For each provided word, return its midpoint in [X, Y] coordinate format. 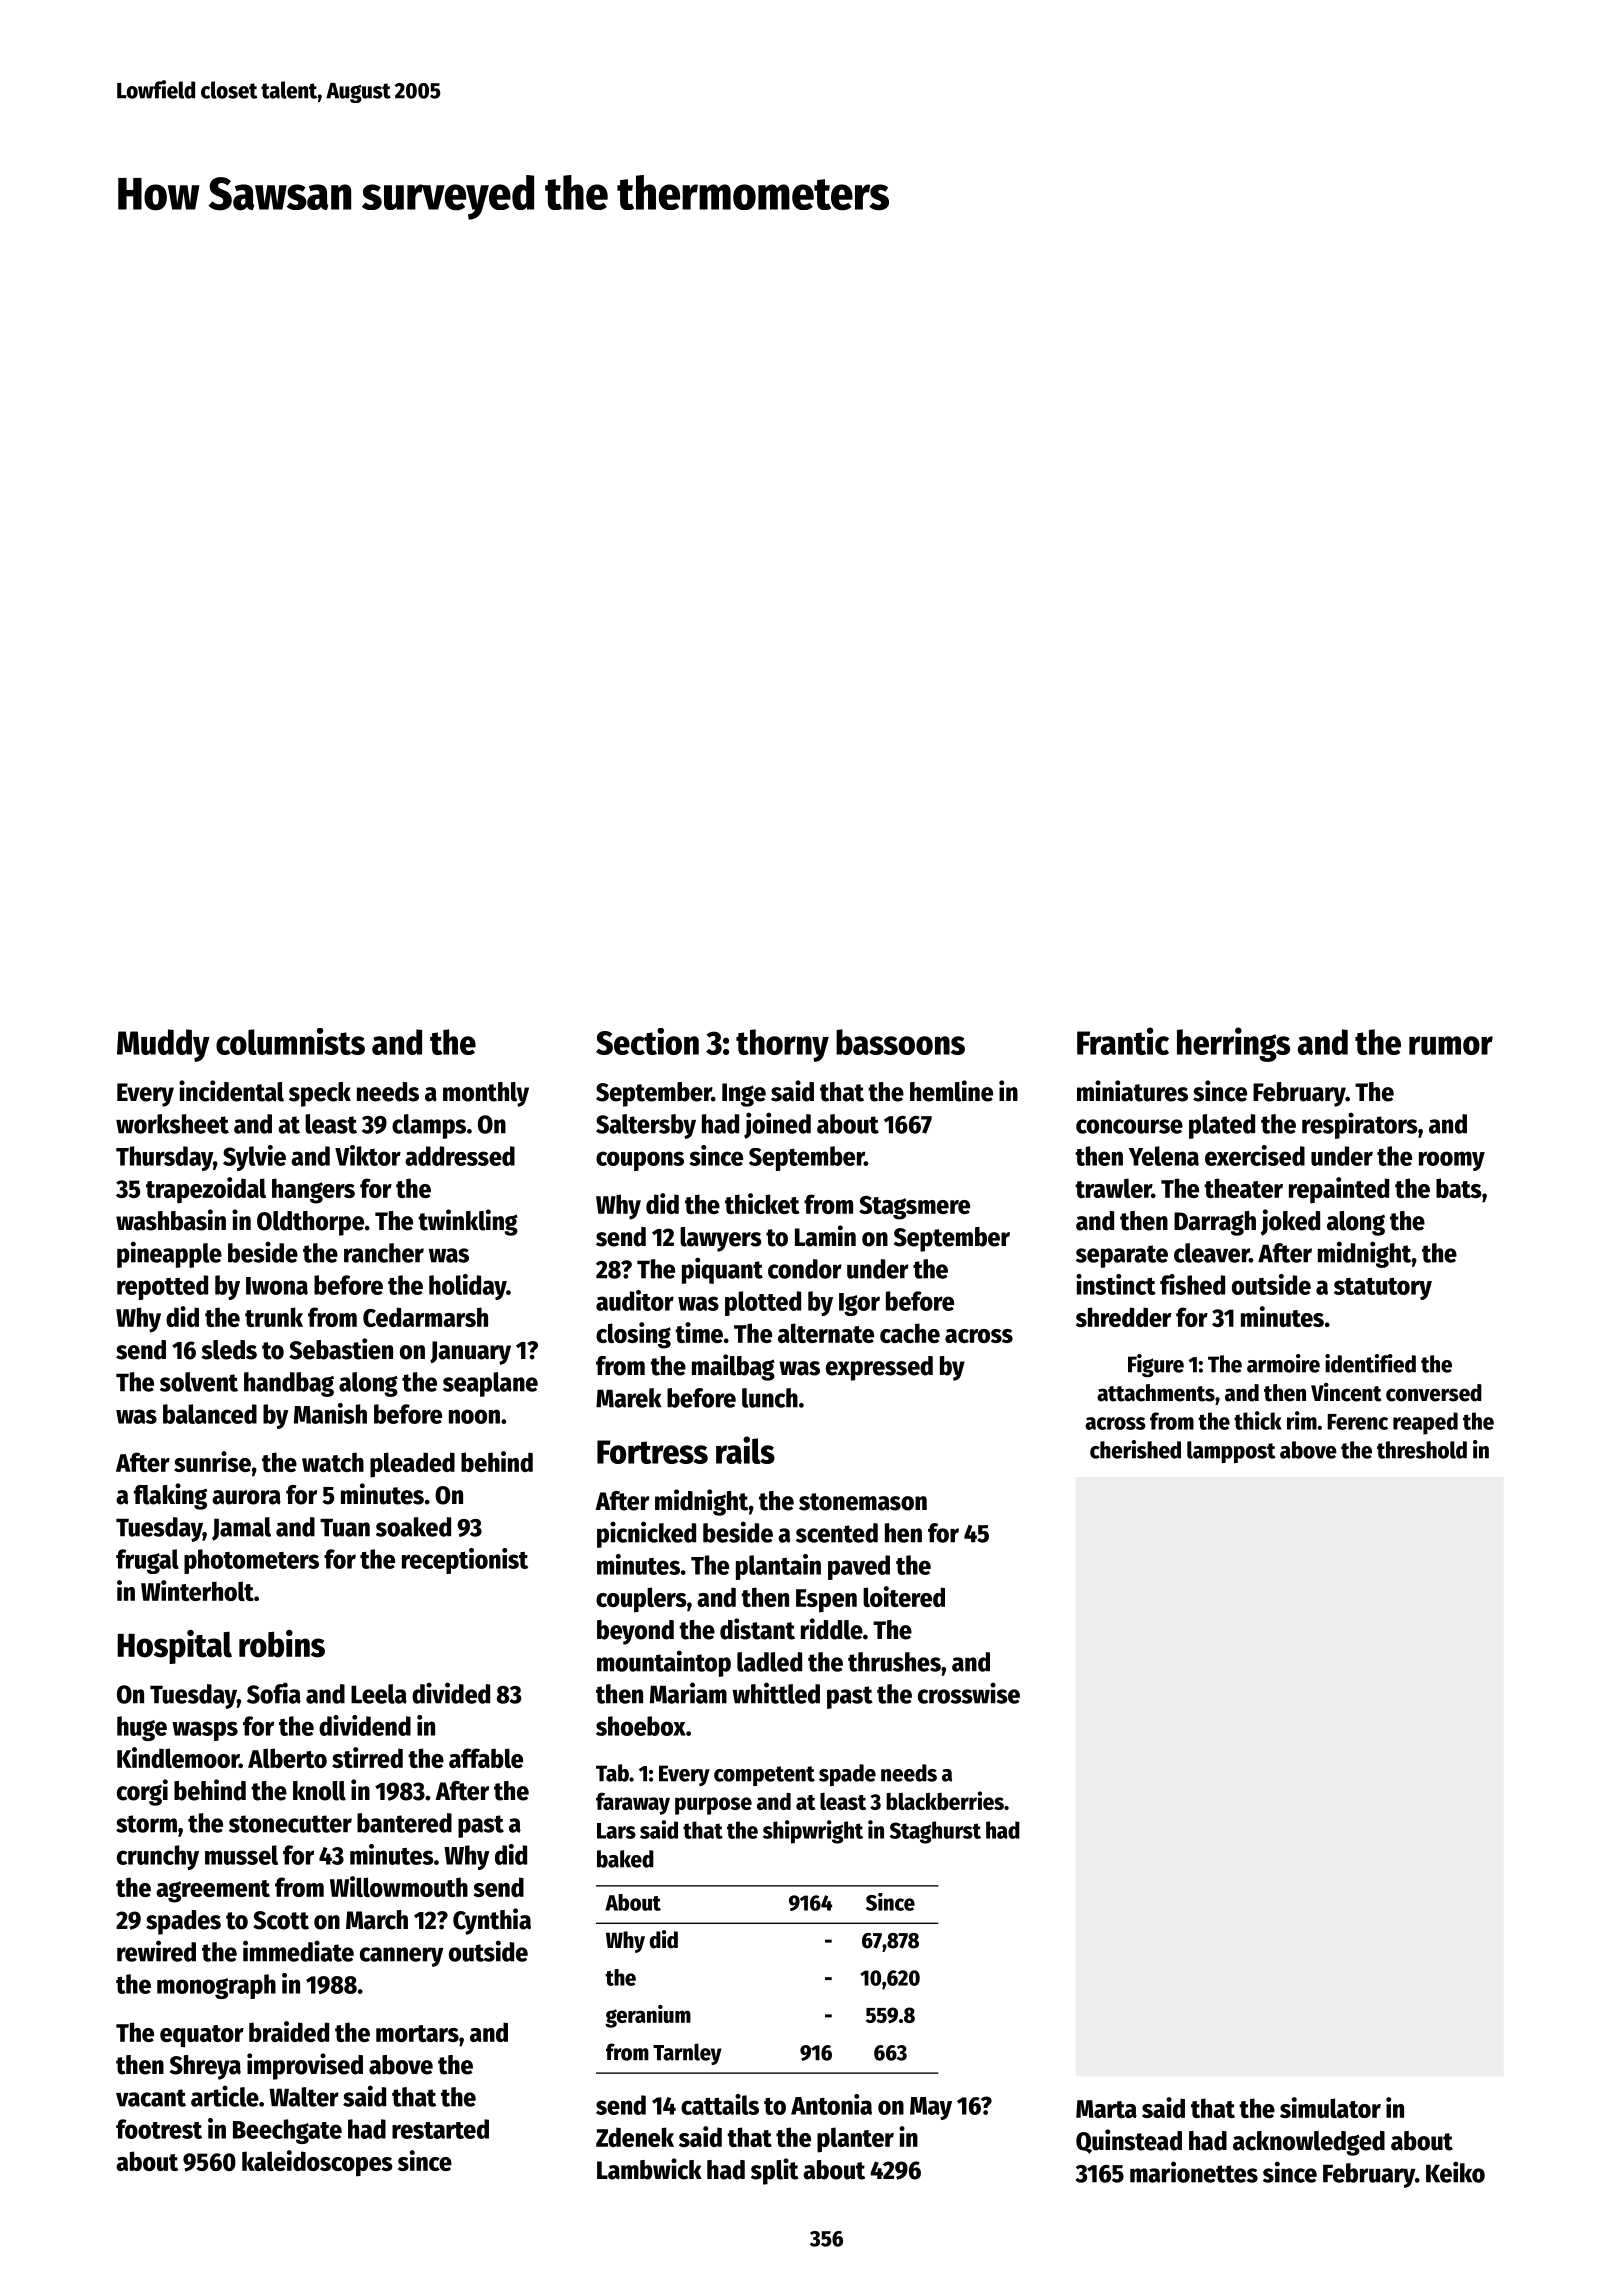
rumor [1451, 1045]
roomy [1452, 1161]
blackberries [945, 1800]
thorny [782, 1045]
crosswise [969, 1693]
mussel [241, 1855]
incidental [231, 1091]
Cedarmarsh [425, 1317]
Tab [612, 1773]
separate [1122, 1256]
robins [282, 1644]
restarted [440, 2129]
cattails [720, 2104]
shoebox [641, 1726]
